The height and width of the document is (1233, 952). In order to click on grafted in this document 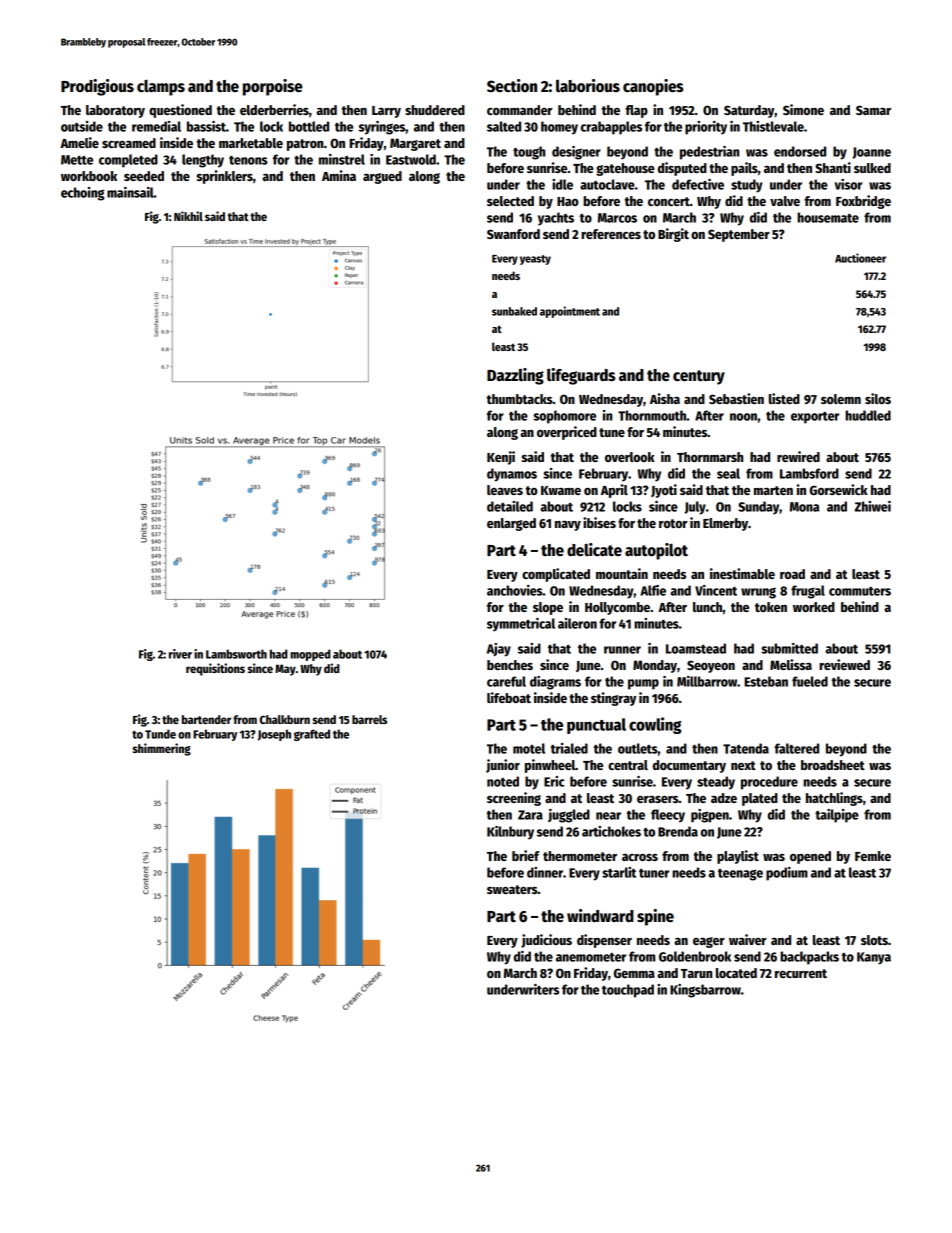, I will do `click(312, 735)`.
